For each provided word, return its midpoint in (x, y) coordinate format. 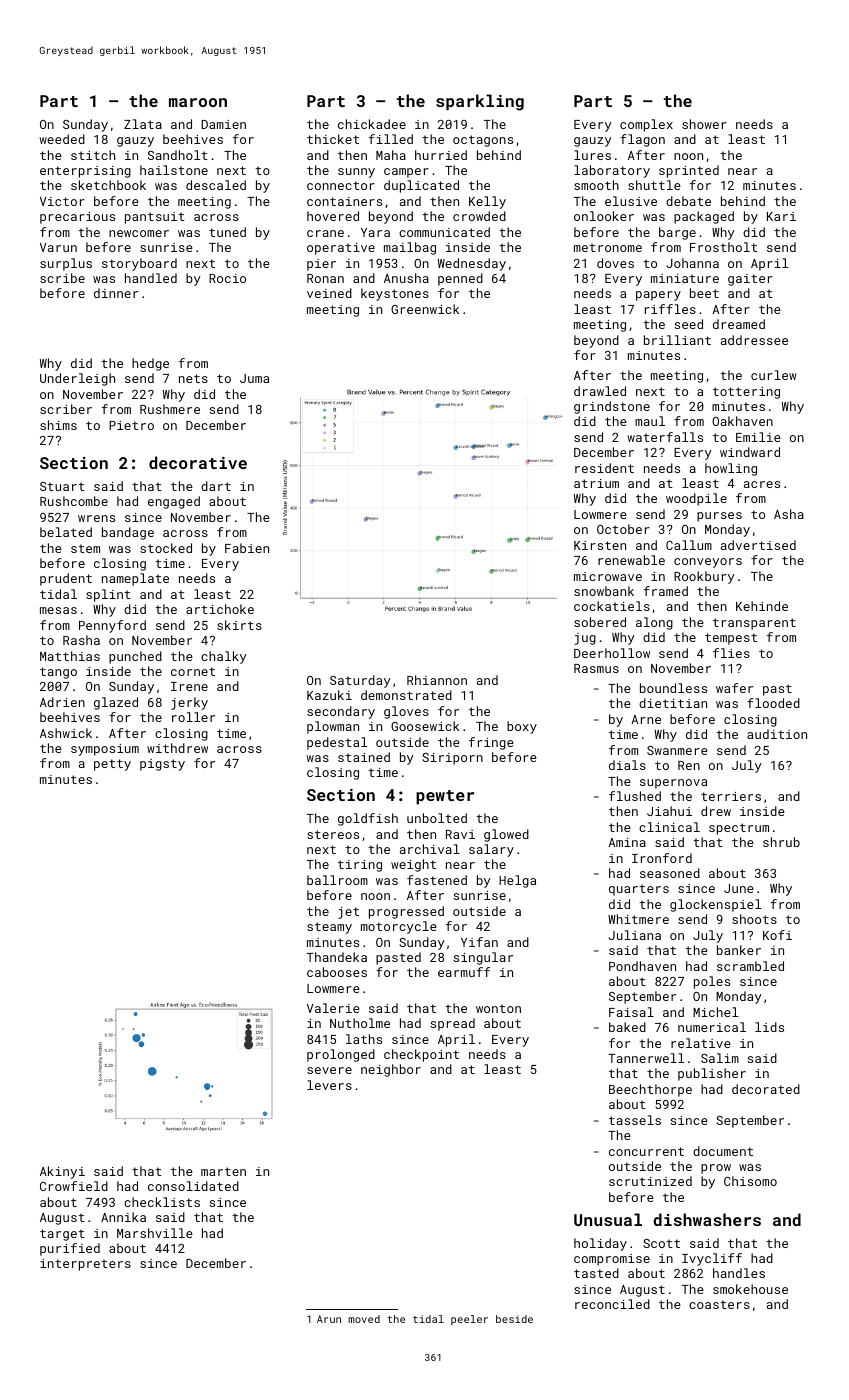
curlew (774, 375)
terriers (731, 796)
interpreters (85, 1265)
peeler (469, 1320)
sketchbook (108, 185)
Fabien (247, 548)
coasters (719, 1304)
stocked (166, 548)
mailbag (410, 248)
